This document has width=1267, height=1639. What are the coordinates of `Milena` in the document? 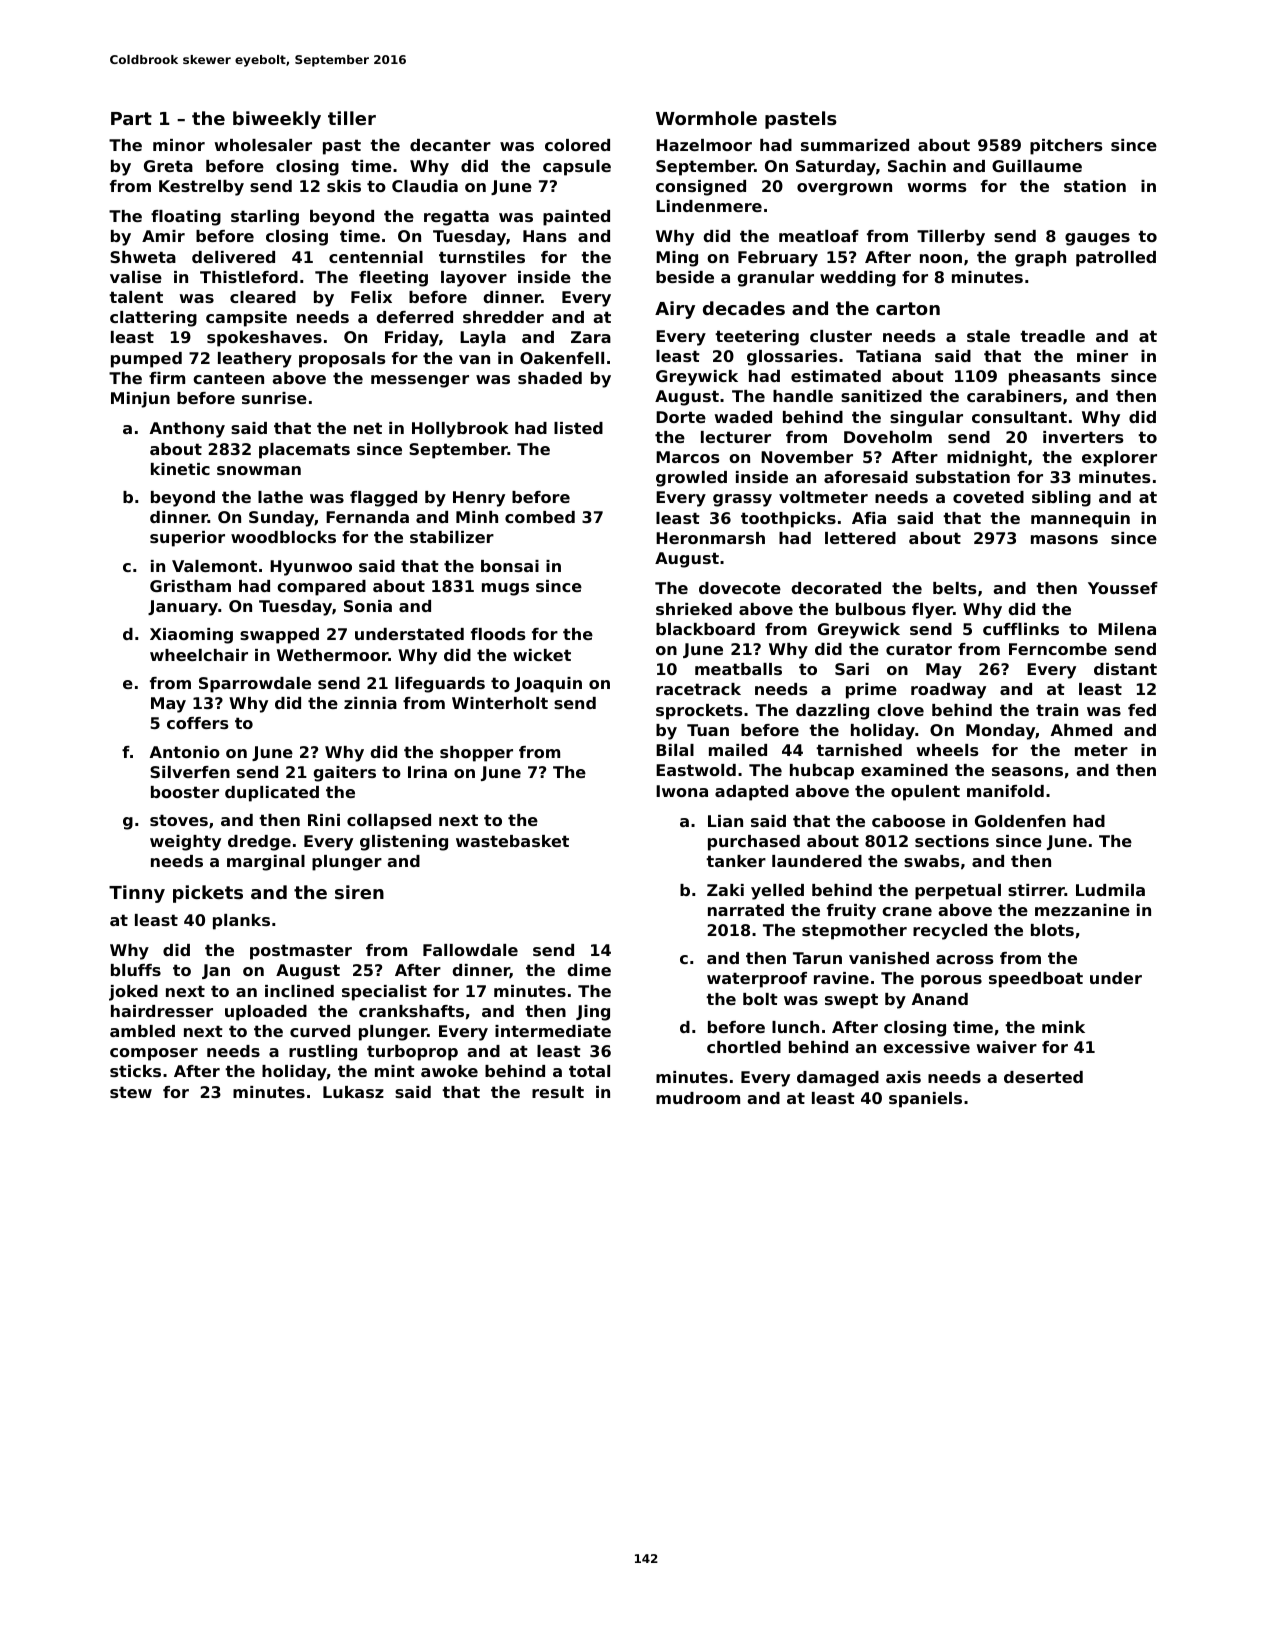 It's located at (1127, 629).
